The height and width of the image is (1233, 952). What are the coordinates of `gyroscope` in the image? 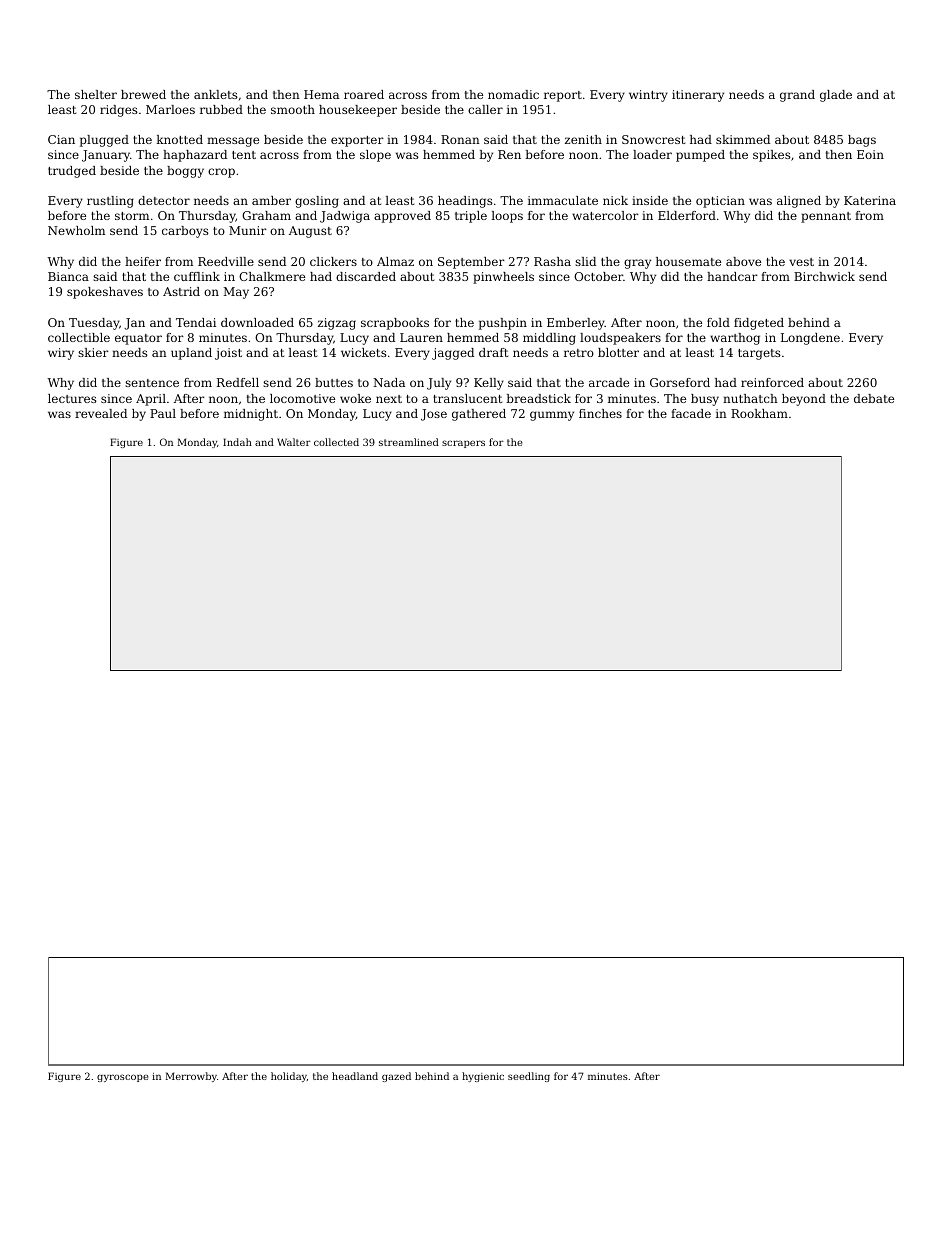 It's located at (123, 1078).
